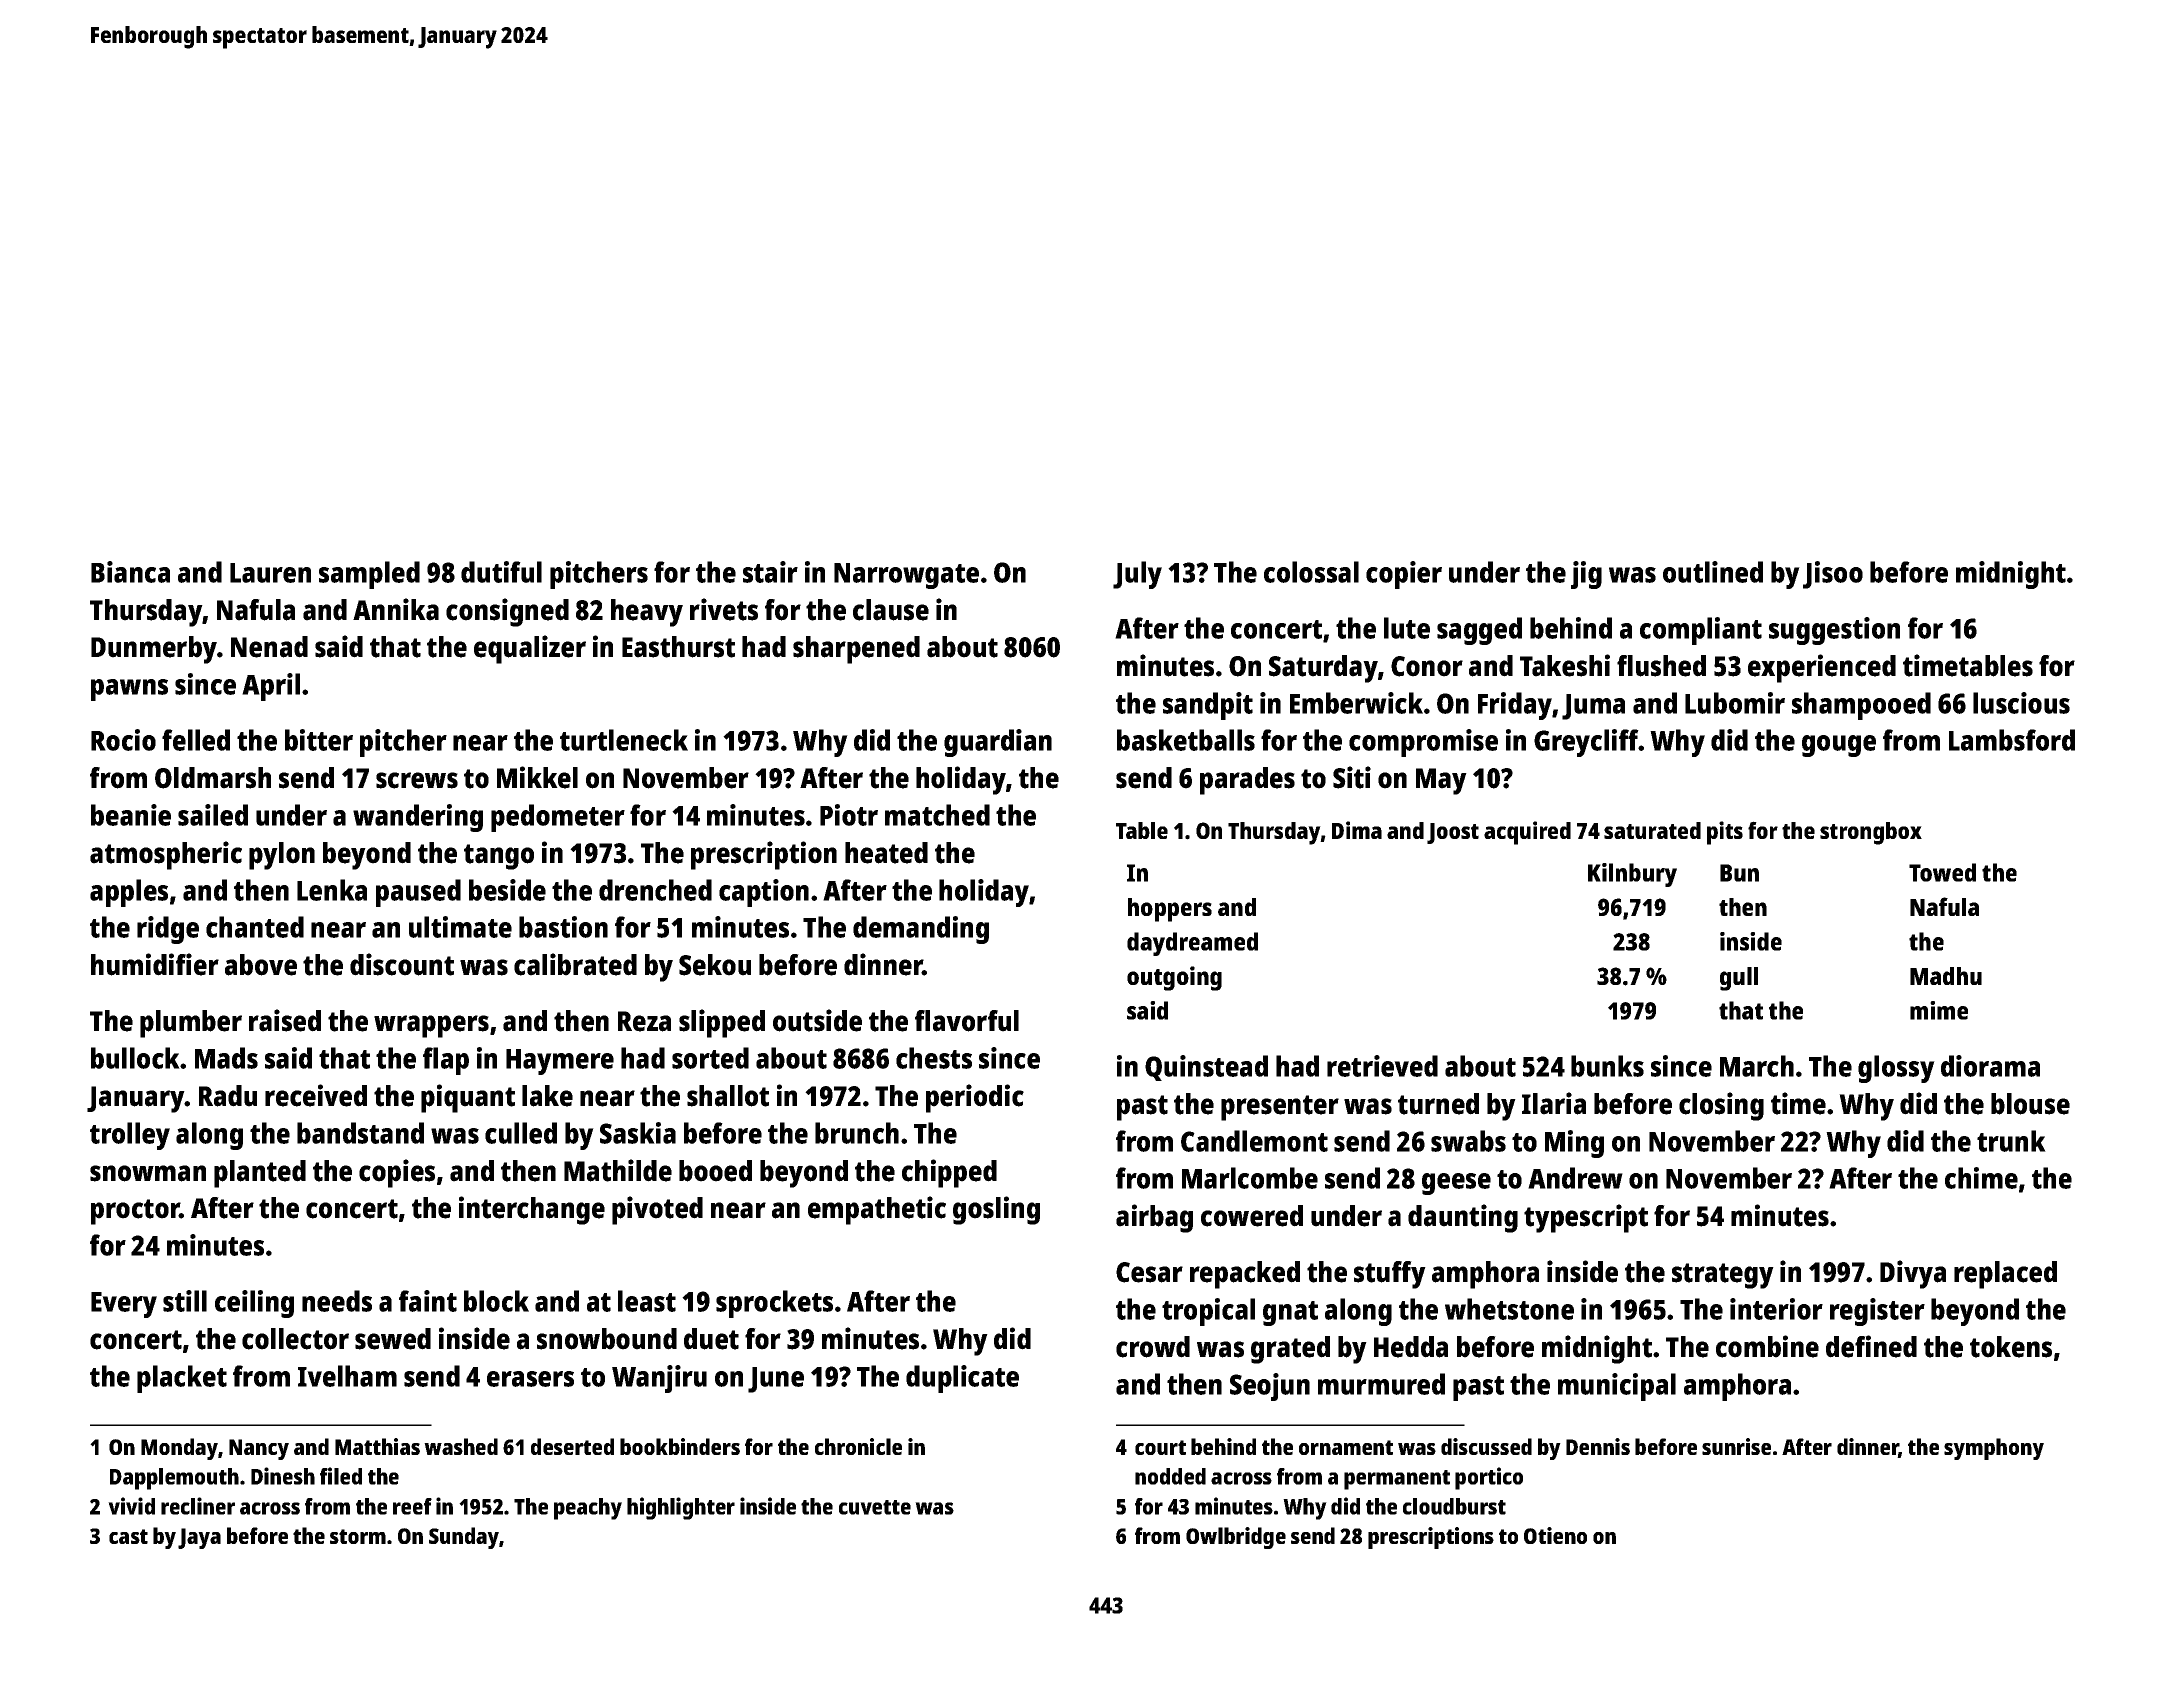  What do you see at coordinates (1154, 1218) in the screenshot?
I see `airbag` at bounding box center [1154, 1218].
